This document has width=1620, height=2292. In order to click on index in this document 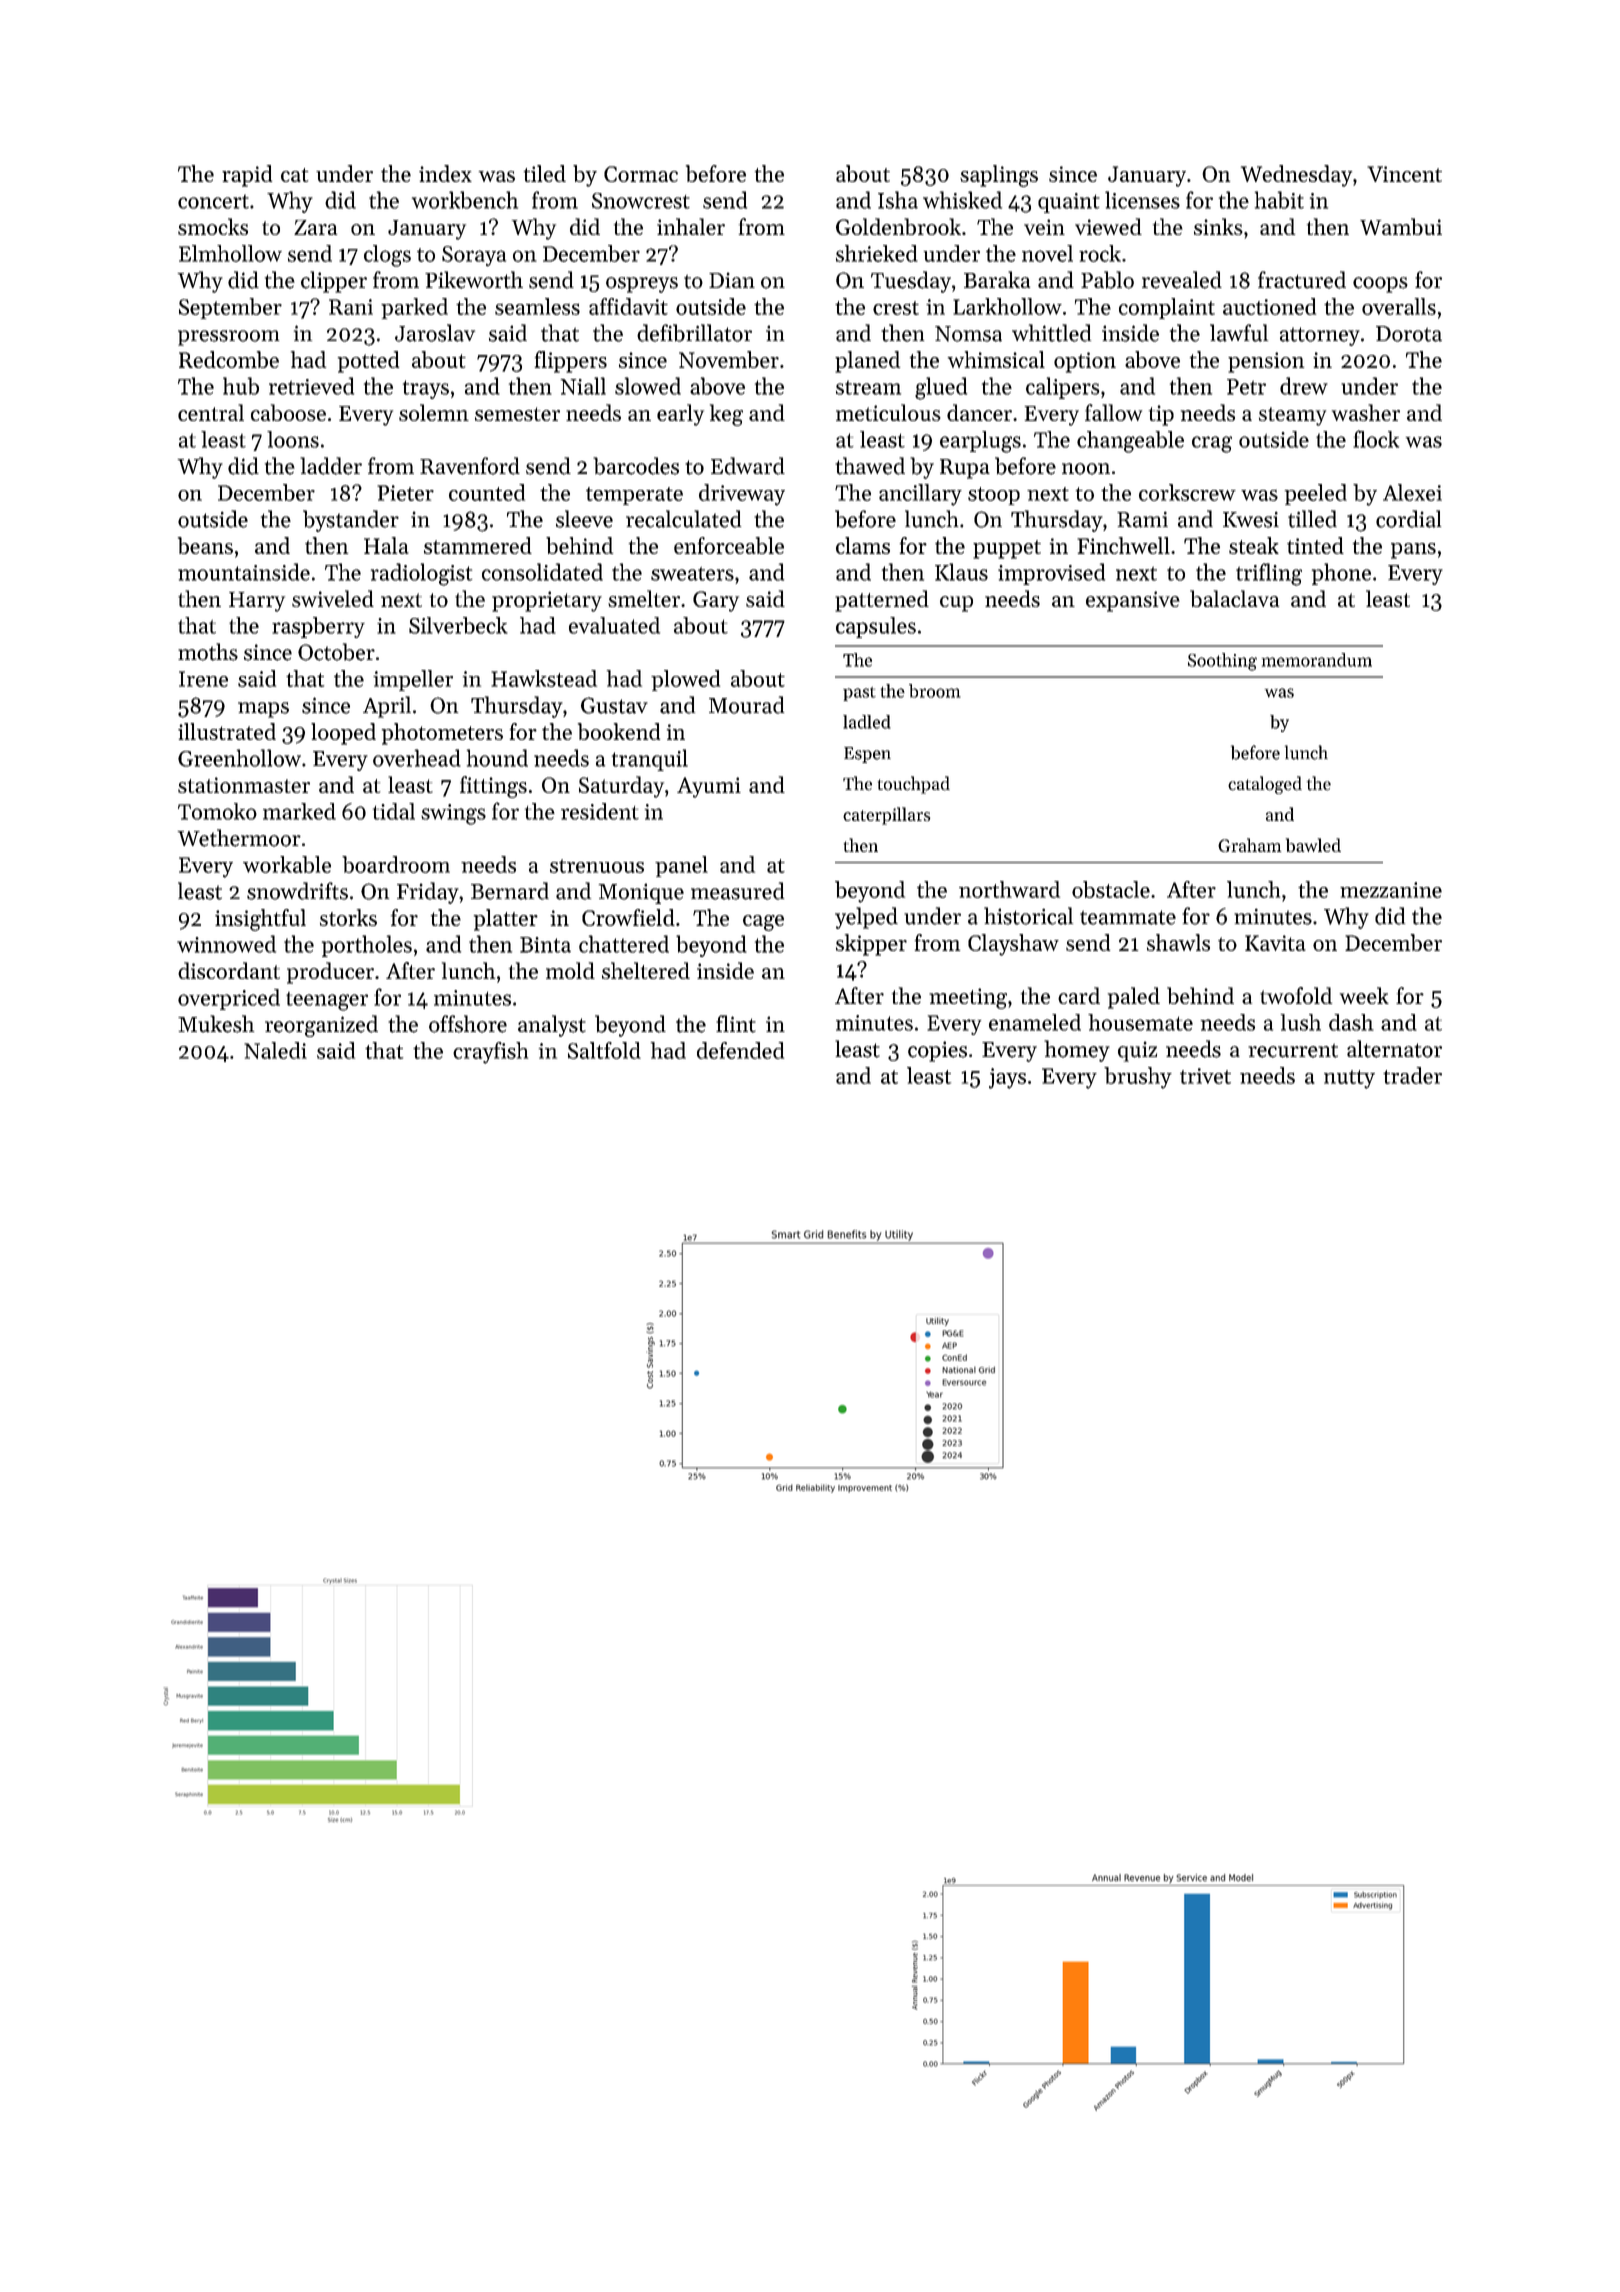, I will do `click(445, 173)`.
